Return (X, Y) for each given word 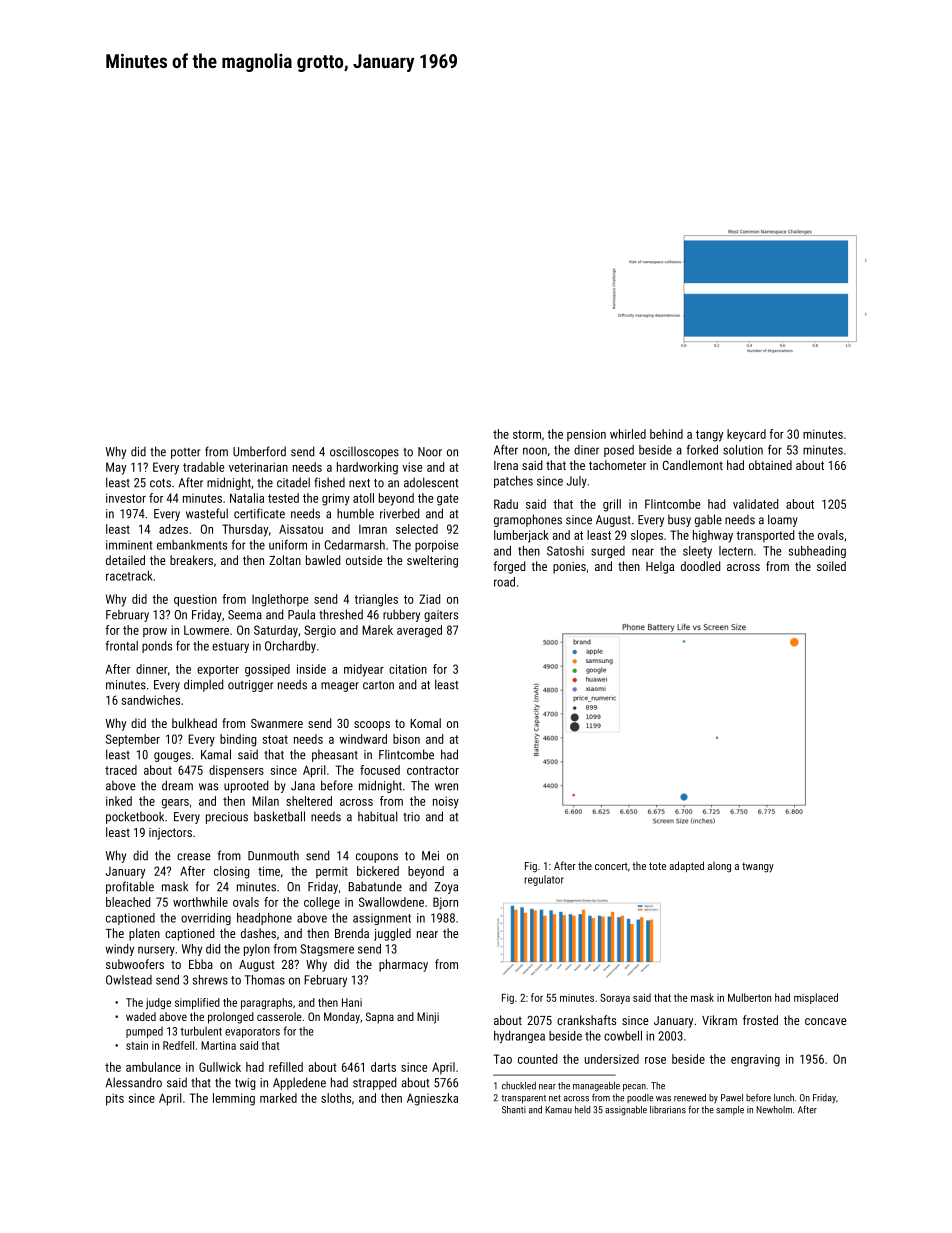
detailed (125, 560)
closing (232, 872)
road (504, 582)
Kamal (216, 754)
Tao (503, 1059)
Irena (506, 465)
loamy (783, 520)
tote (657, 866)
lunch (784, 1098)
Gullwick (220, 1067)
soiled (831, 566)
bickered (378, 871)
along (719, 867)
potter (185, 453)
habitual (378, 816)
